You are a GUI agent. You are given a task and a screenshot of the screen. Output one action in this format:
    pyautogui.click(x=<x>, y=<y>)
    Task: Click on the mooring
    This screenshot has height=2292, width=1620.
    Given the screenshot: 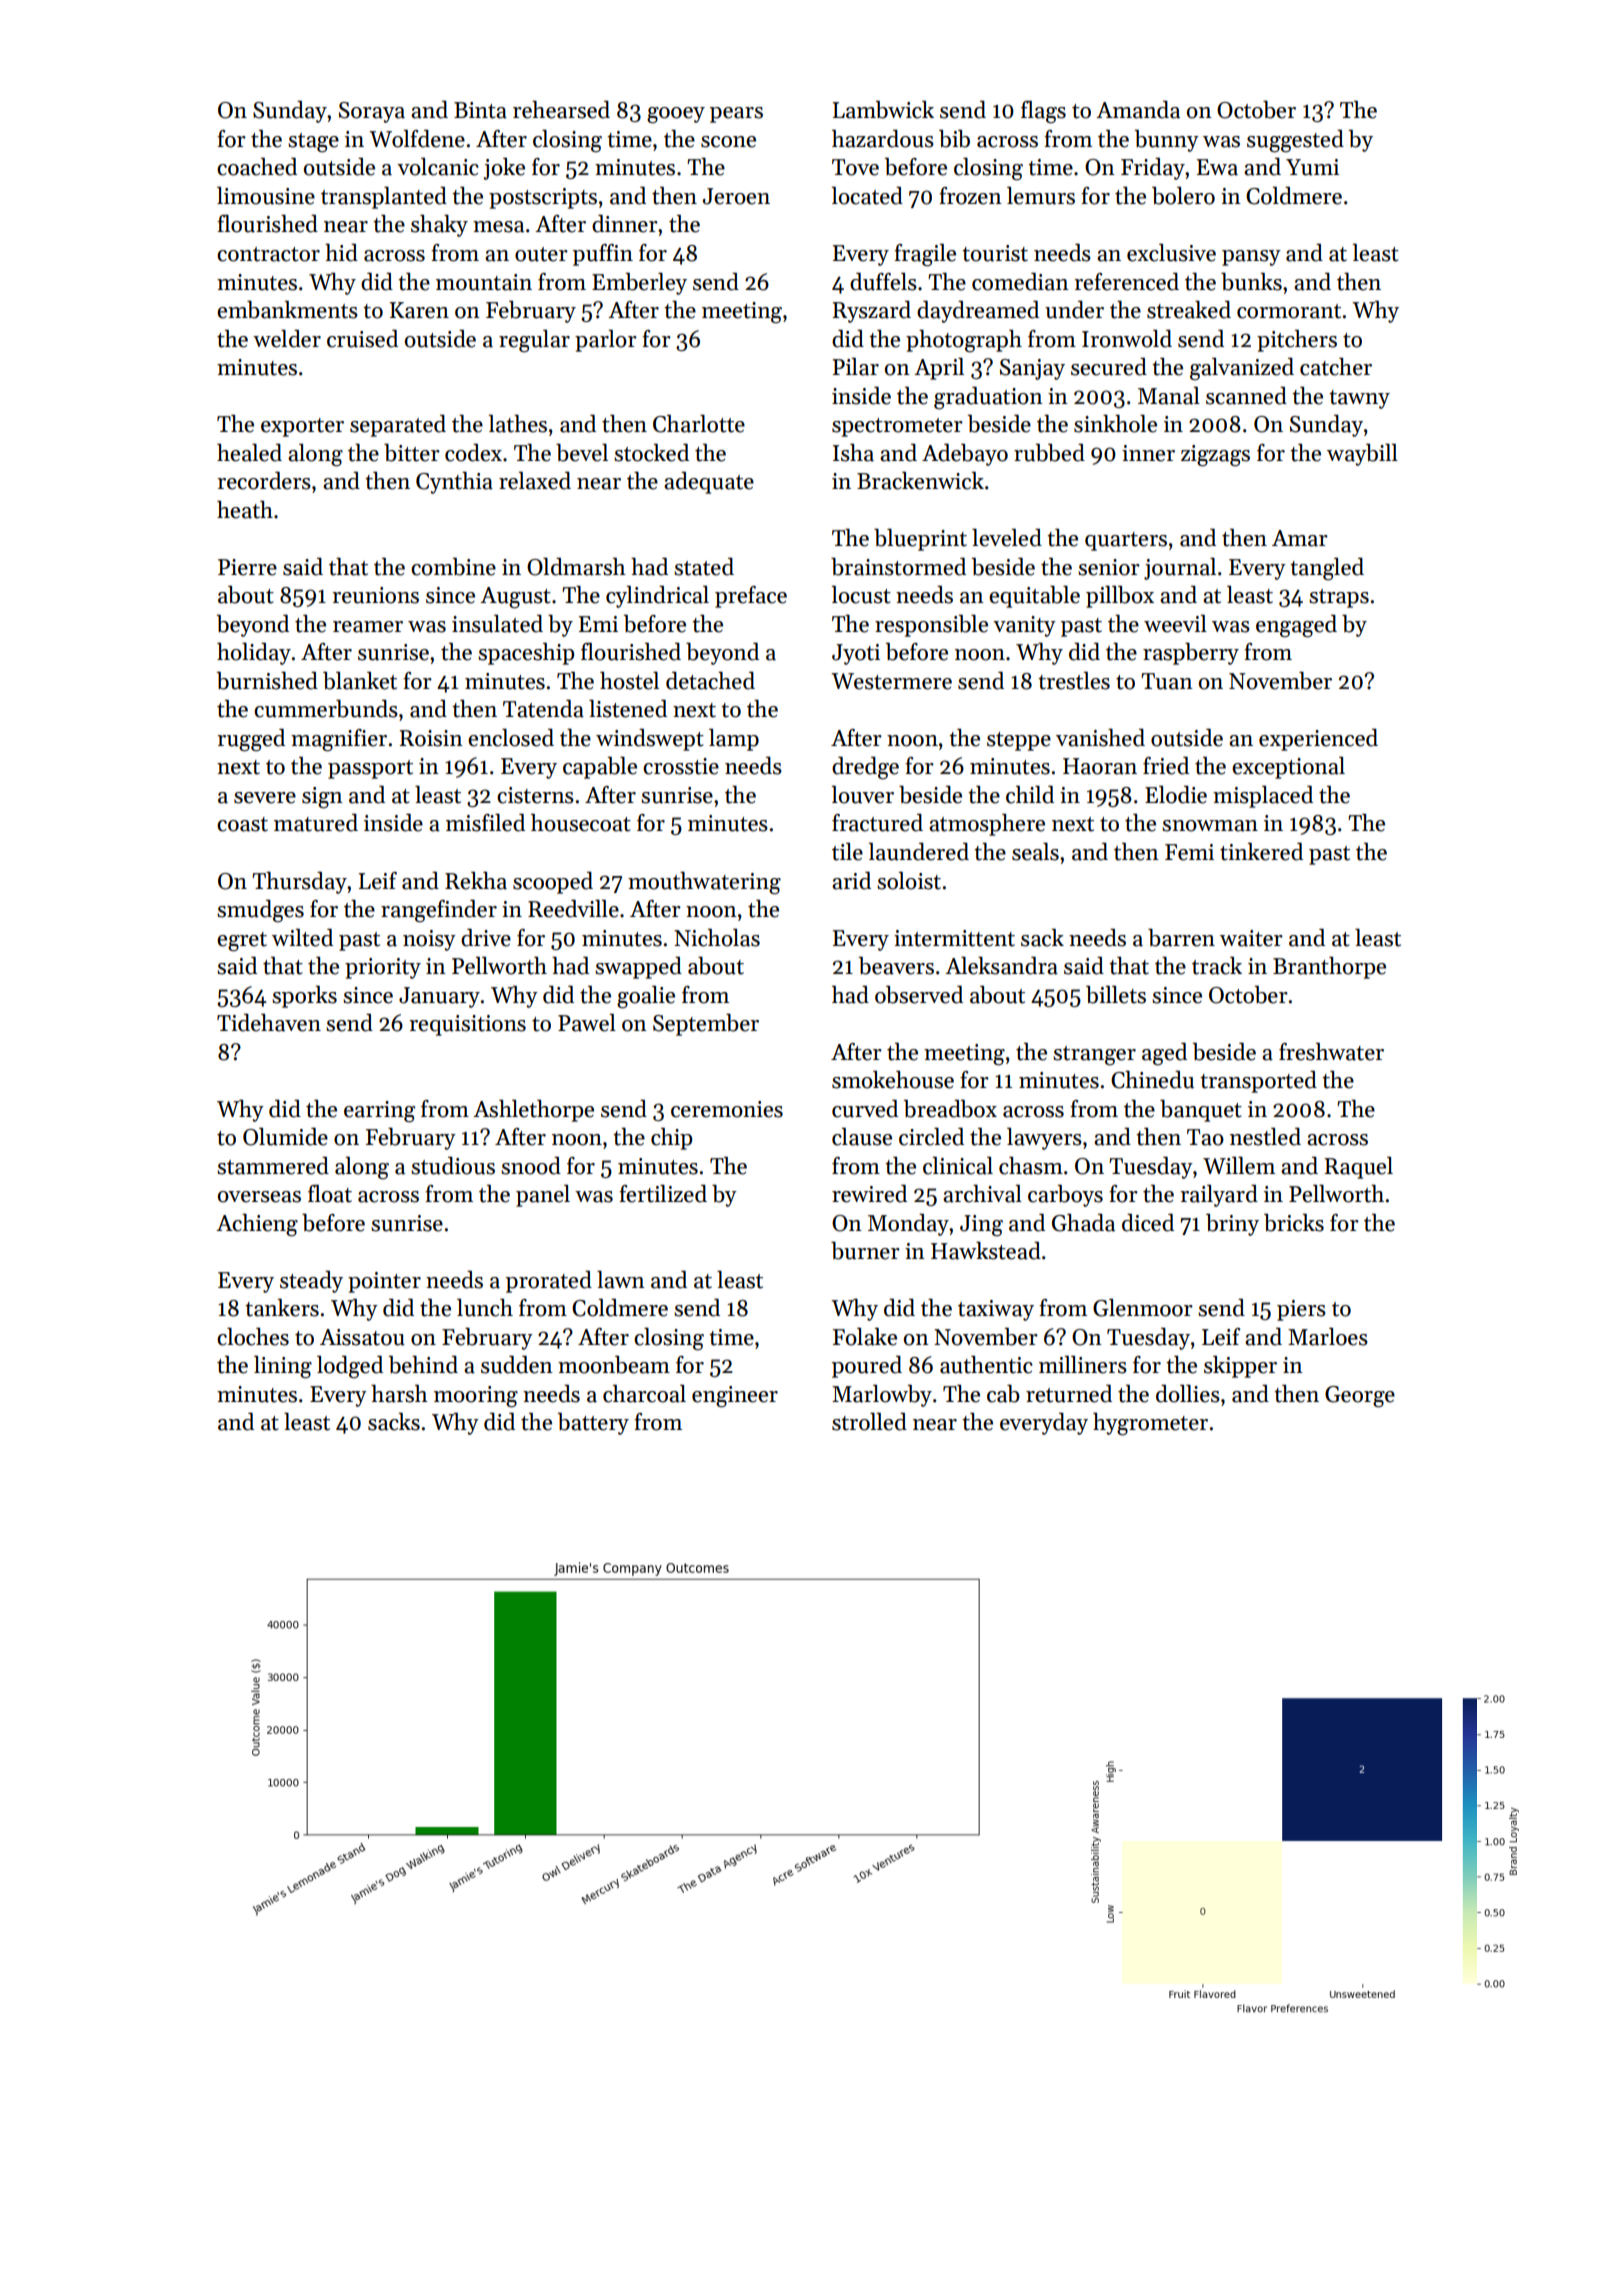 What is the action you would take?
    pyautogui.click(x=476, y=1397)
